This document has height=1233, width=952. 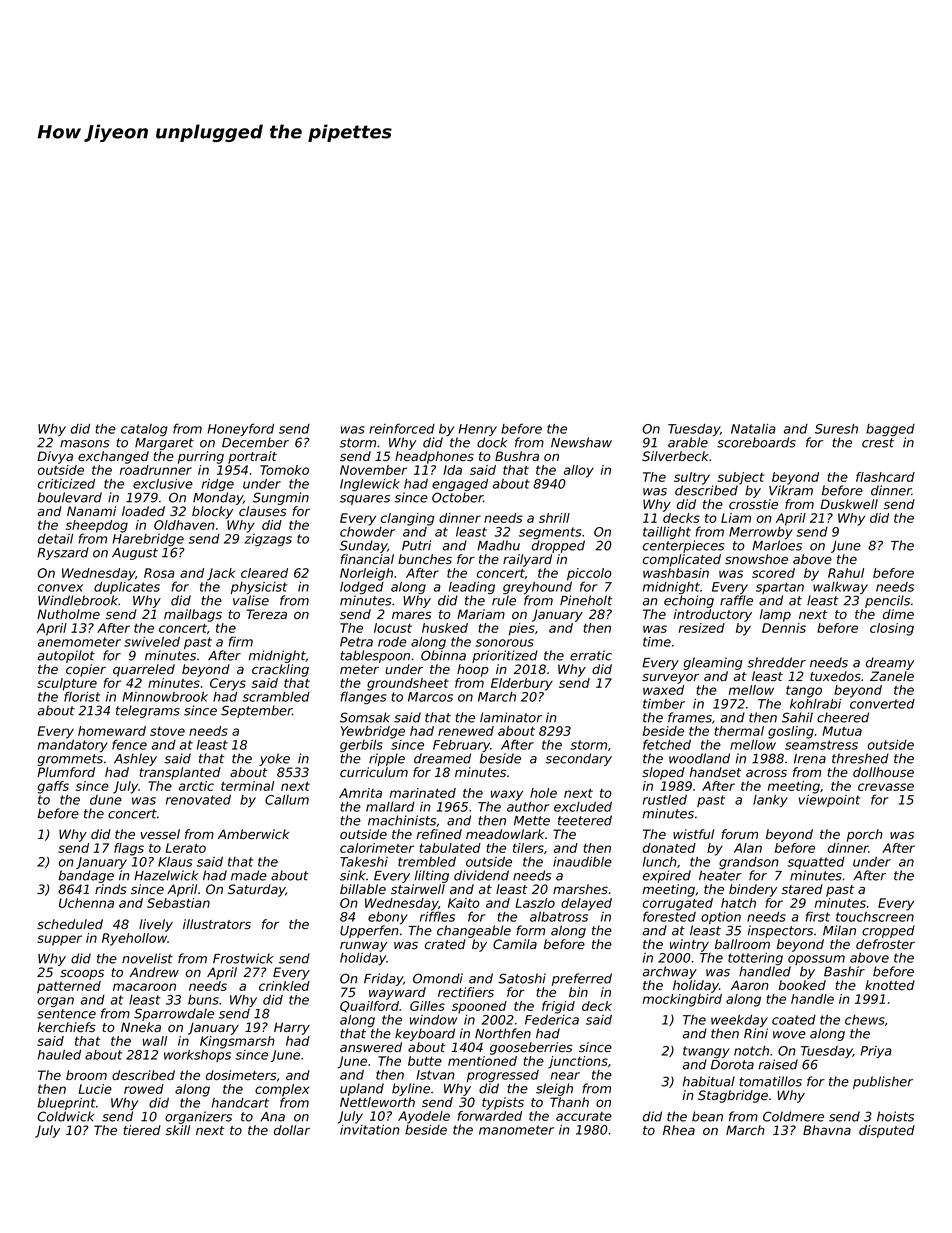 What do you see at coordinates (237, 1042) in the document?
I see `Kingsmarsh` at bounding box center [237, 1042].
